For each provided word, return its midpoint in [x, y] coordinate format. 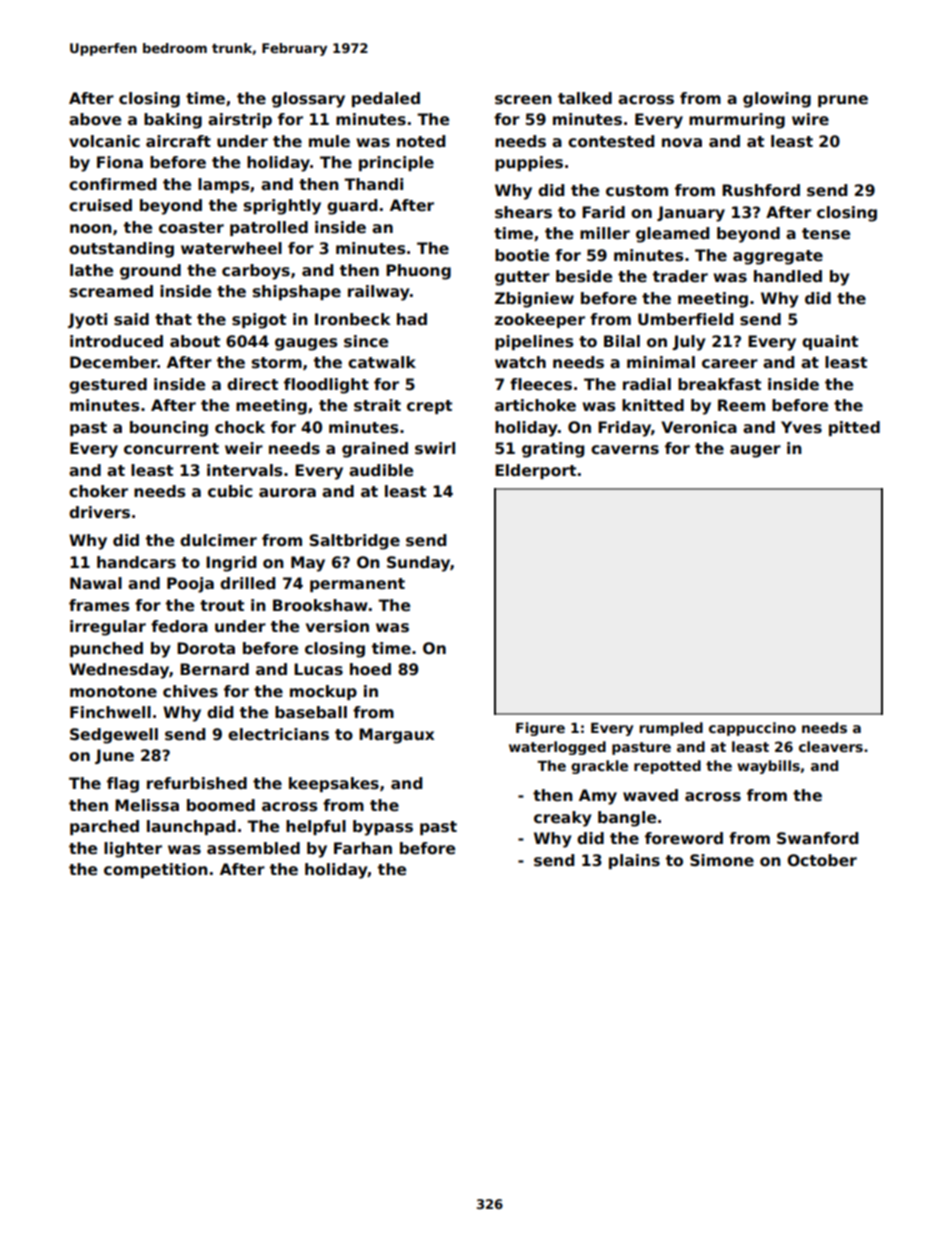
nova [682, 142]
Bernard [214, 669]
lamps [223, 185]
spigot [259, 321]
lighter [133, 850]
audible [381, 470]
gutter [522, 278]
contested [611, 141]
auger [755, 451]
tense [826, 234]
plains [634, 861]
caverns [625, 450]
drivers [99, 512]
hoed [370, 669]
